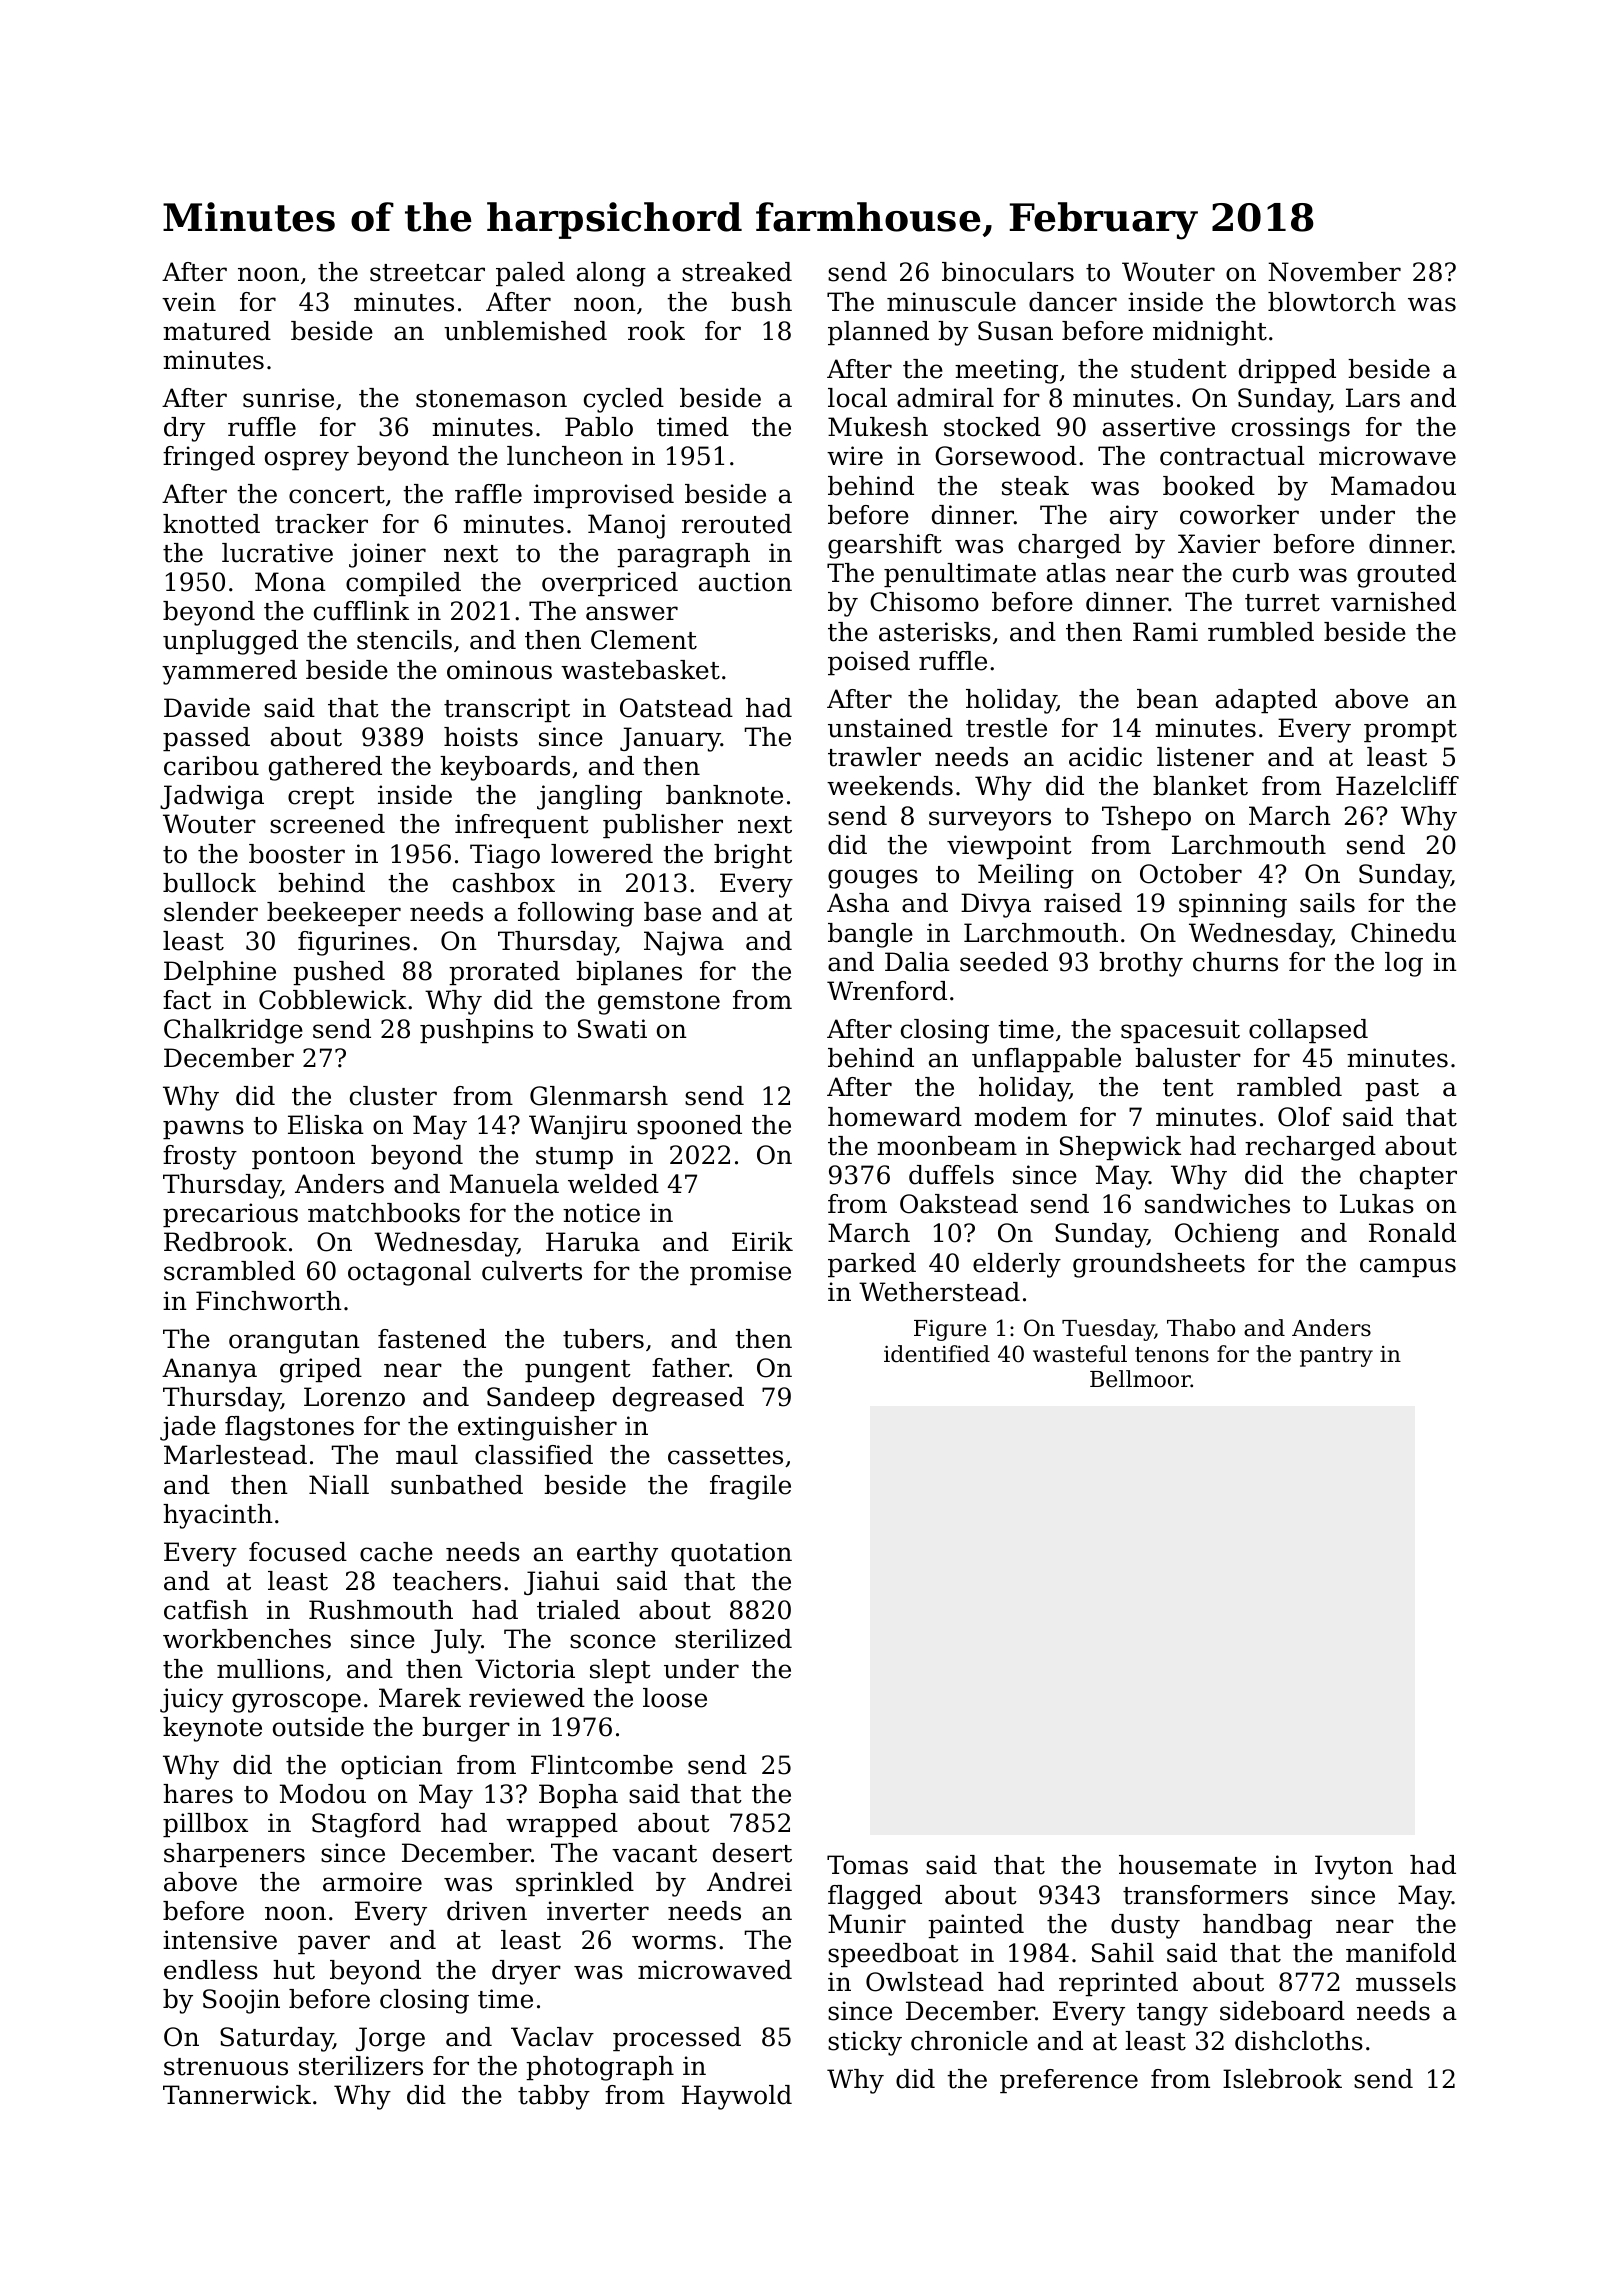  Describe the element at coordinates (1406, 575) in the screenshot. I see `grouted` at that location.
